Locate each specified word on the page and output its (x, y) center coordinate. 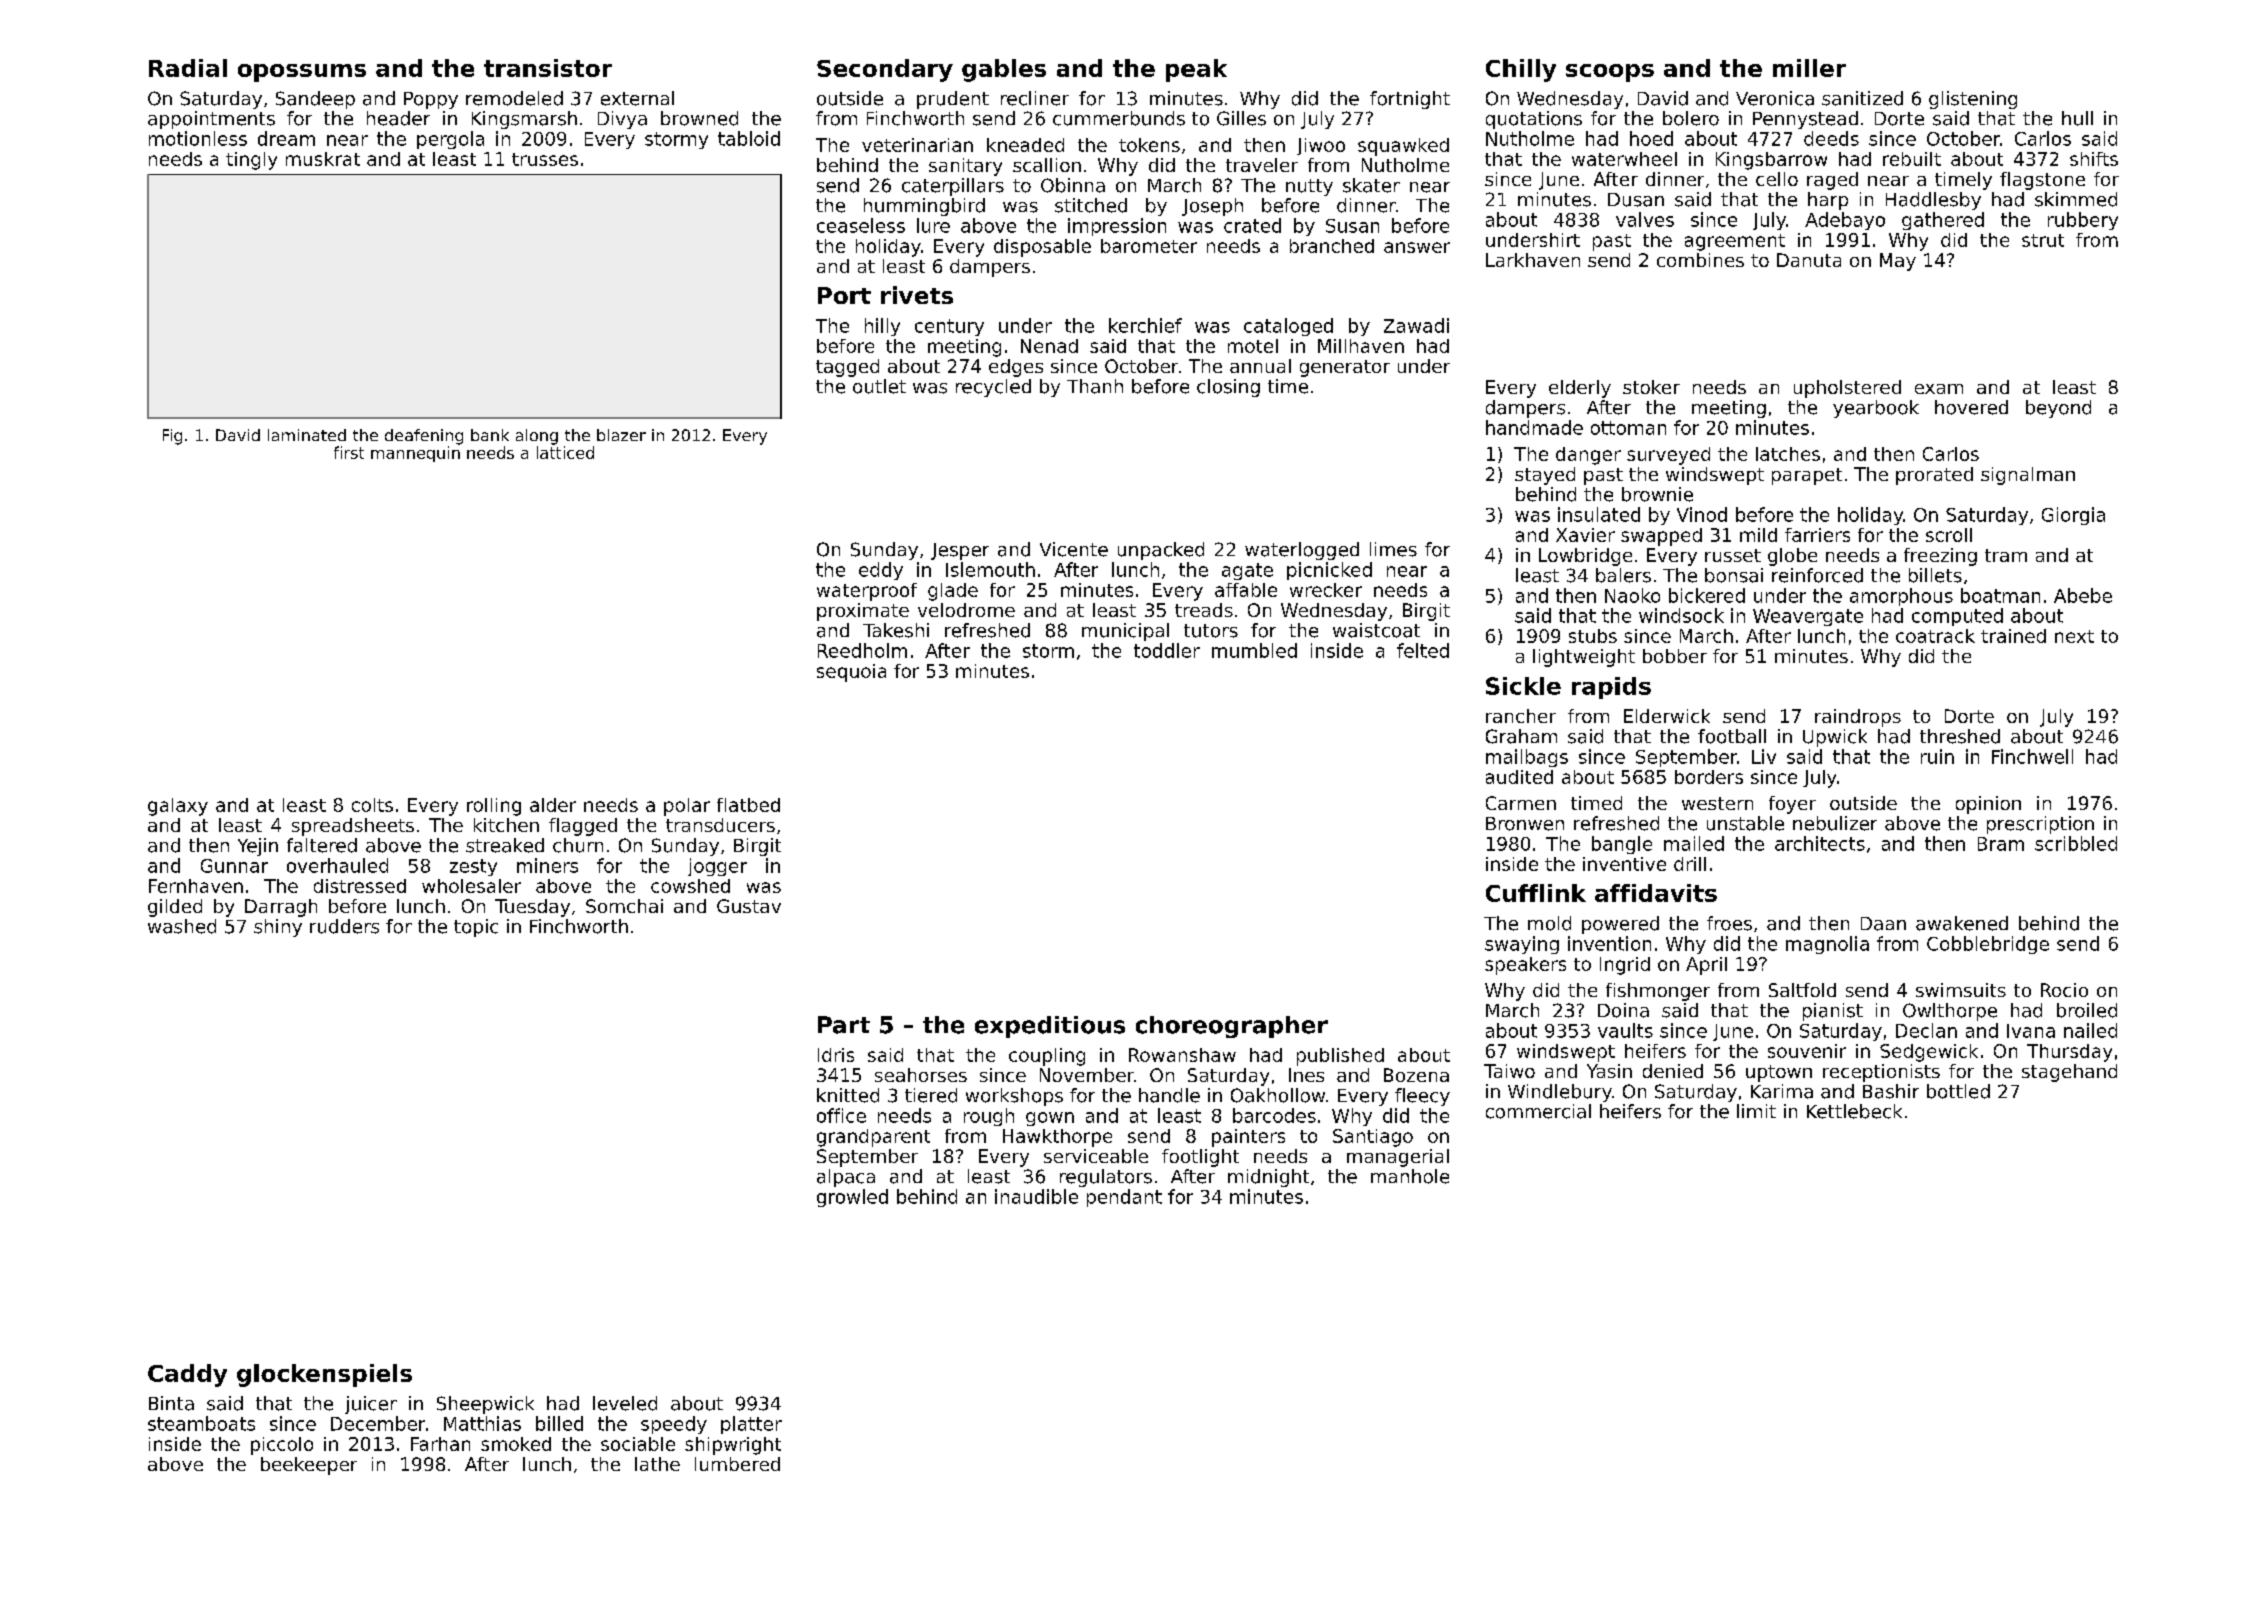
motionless (198, 138)
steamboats (201, 1423)
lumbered (737, 1464)
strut (2043, 240)
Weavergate (1808, 617)
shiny (278, 928)
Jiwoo (1321, 146)
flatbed (748, 805)
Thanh (1095, 386)
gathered (1943, 221)
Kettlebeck (1854, 1111)
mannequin (415, 454)
